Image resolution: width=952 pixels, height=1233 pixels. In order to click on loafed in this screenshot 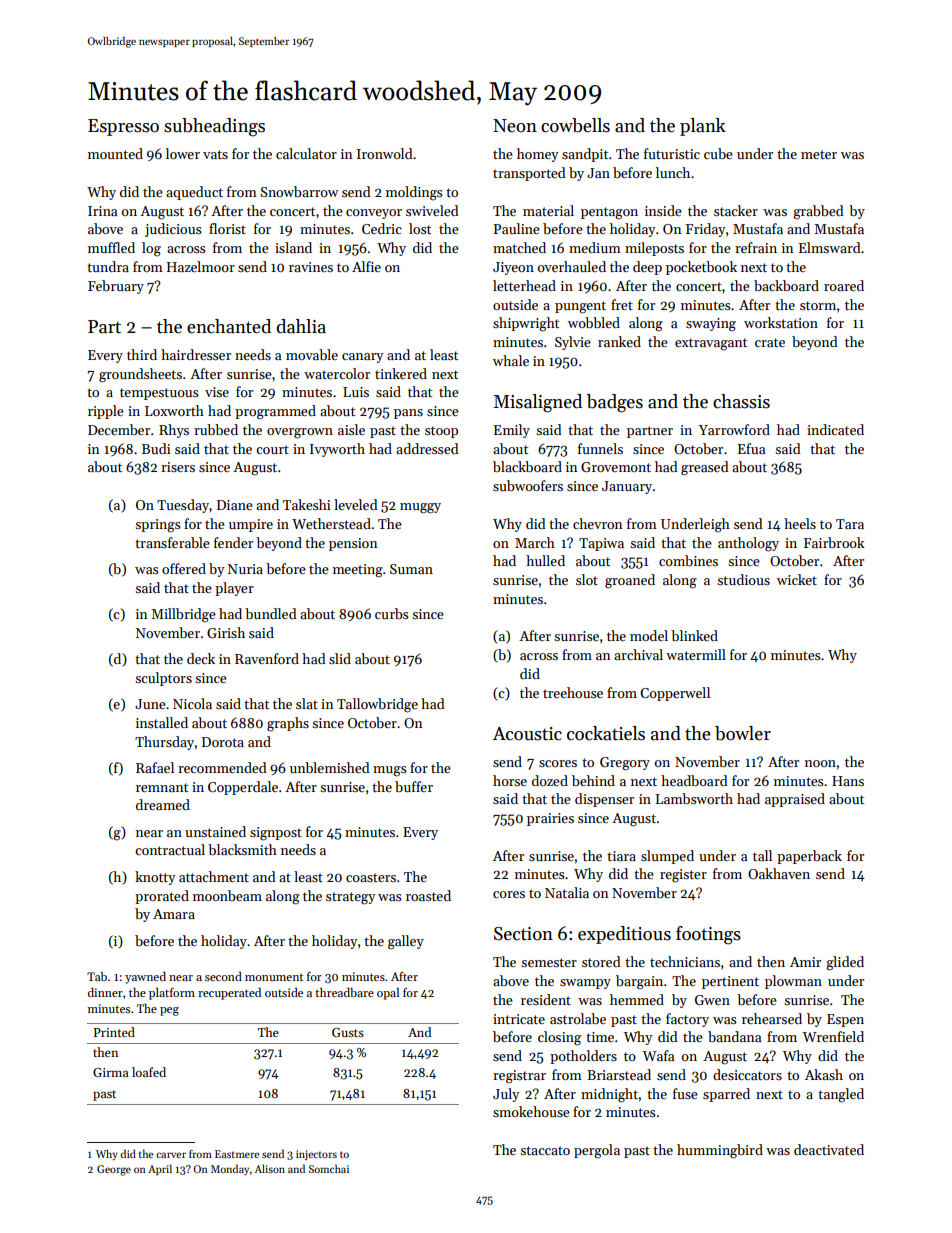, I will do `click(149, 1072)`.
